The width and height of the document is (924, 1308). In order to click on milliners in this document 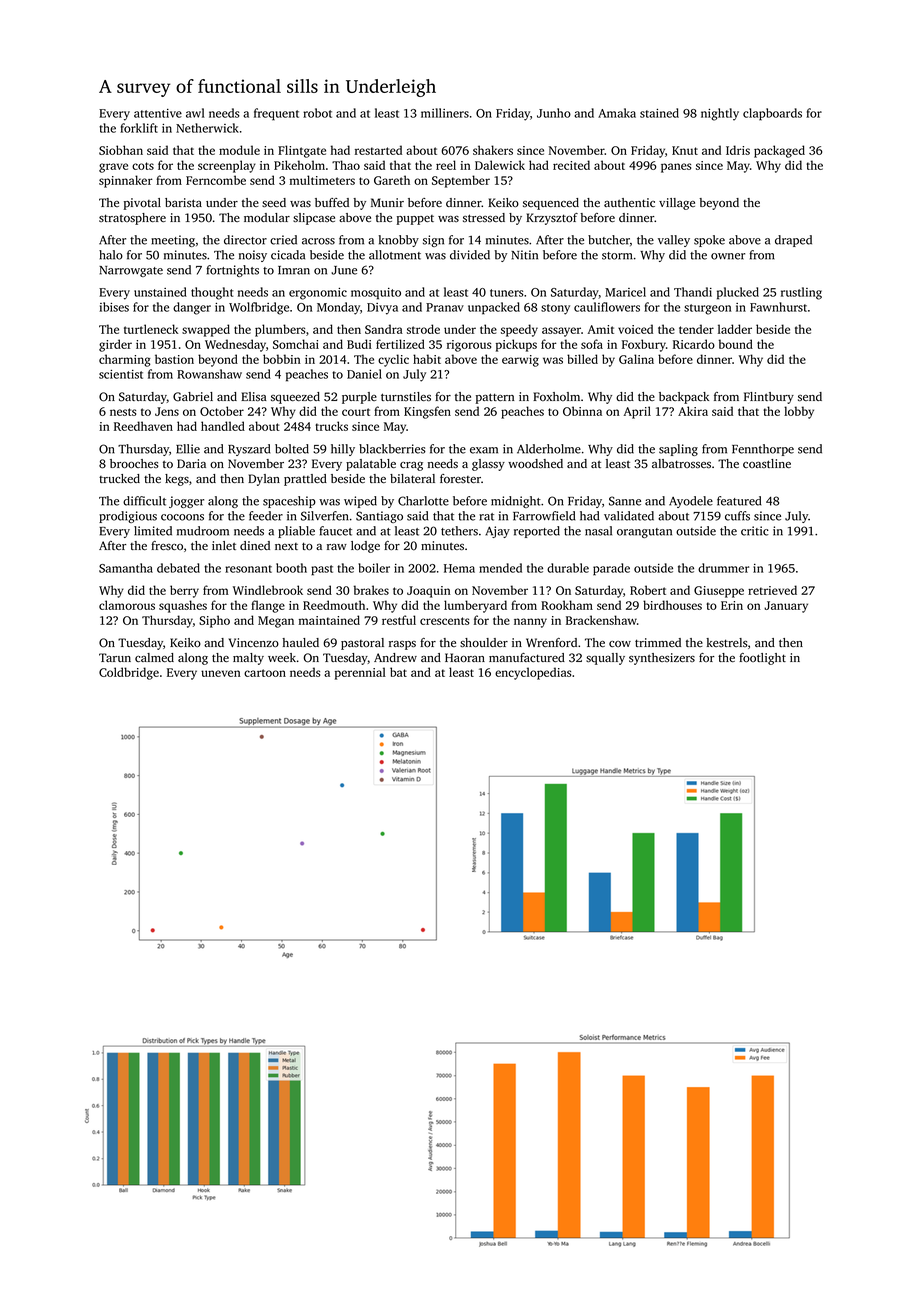, I will do `click(445, 113)`.
